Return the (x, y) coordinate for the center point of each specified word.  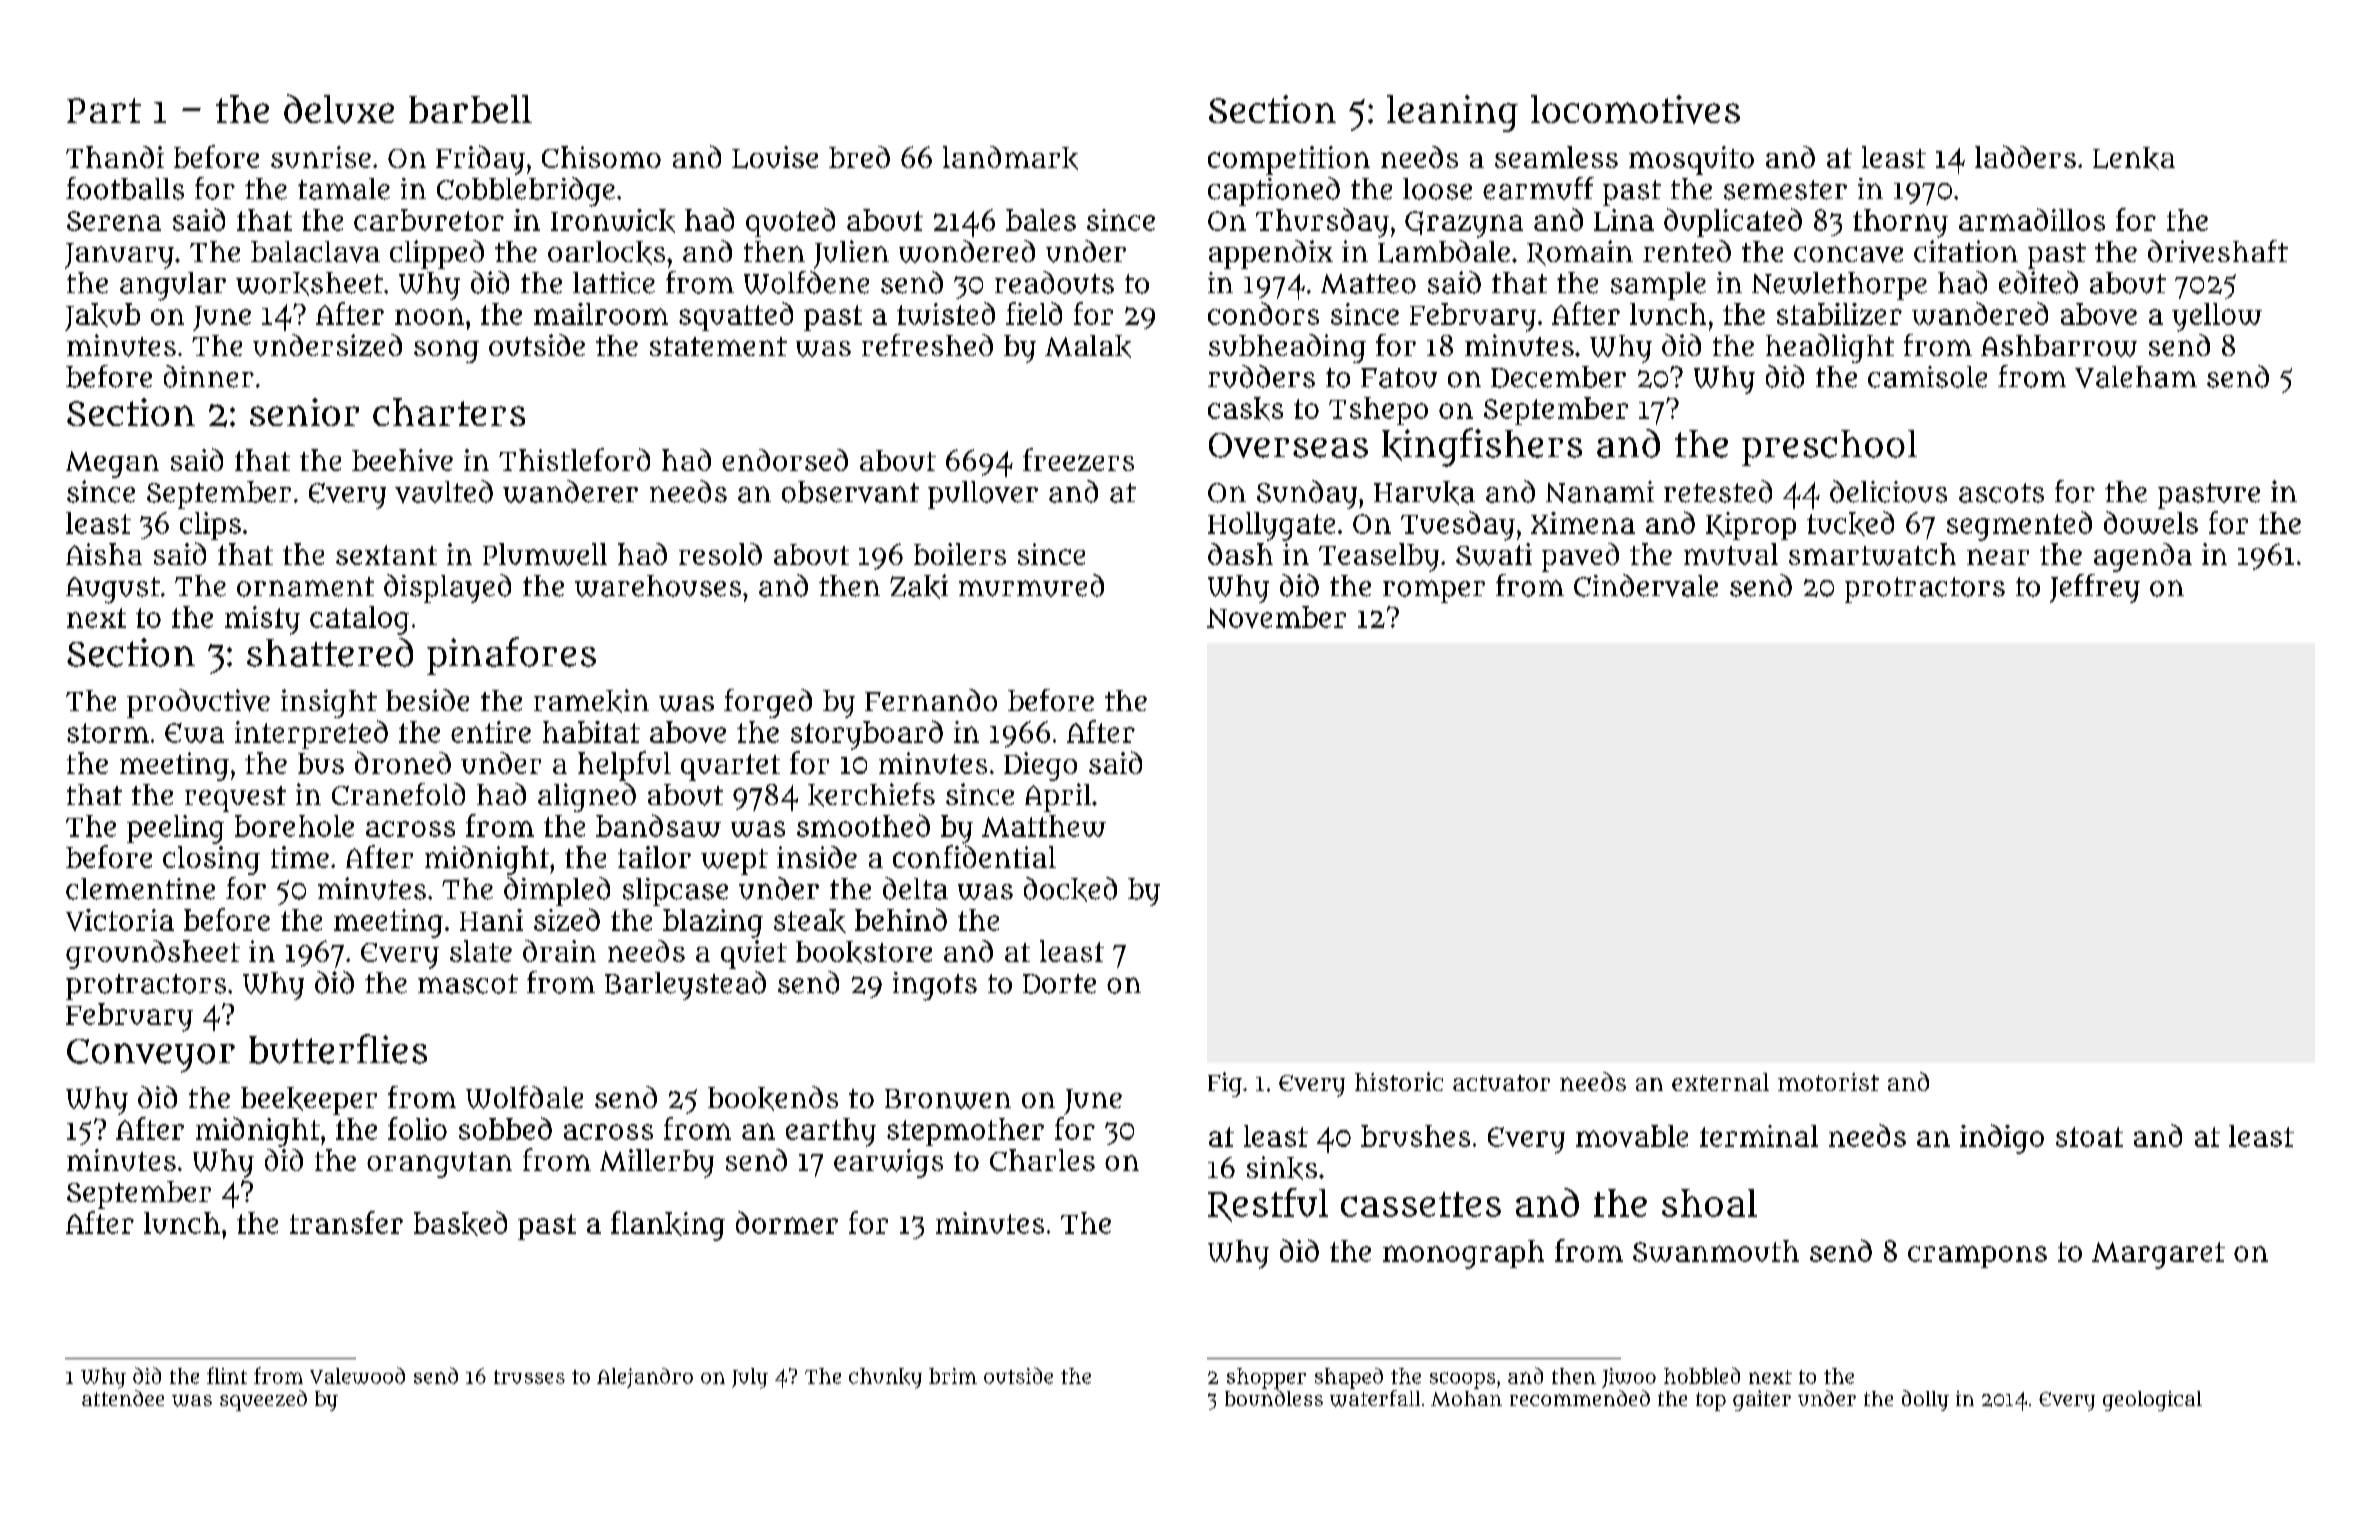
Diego (1040, 766)
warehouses (658, 586)
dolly (1925, 1400)
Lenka (2134, 158)
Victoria (120, 920)
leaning (1452, 113)
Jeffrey (2095, 588)
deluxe (339, 109)
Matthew (1044, 826)
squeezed (263, 1400)
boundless (1274, 1398)
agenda (2143, 557)
